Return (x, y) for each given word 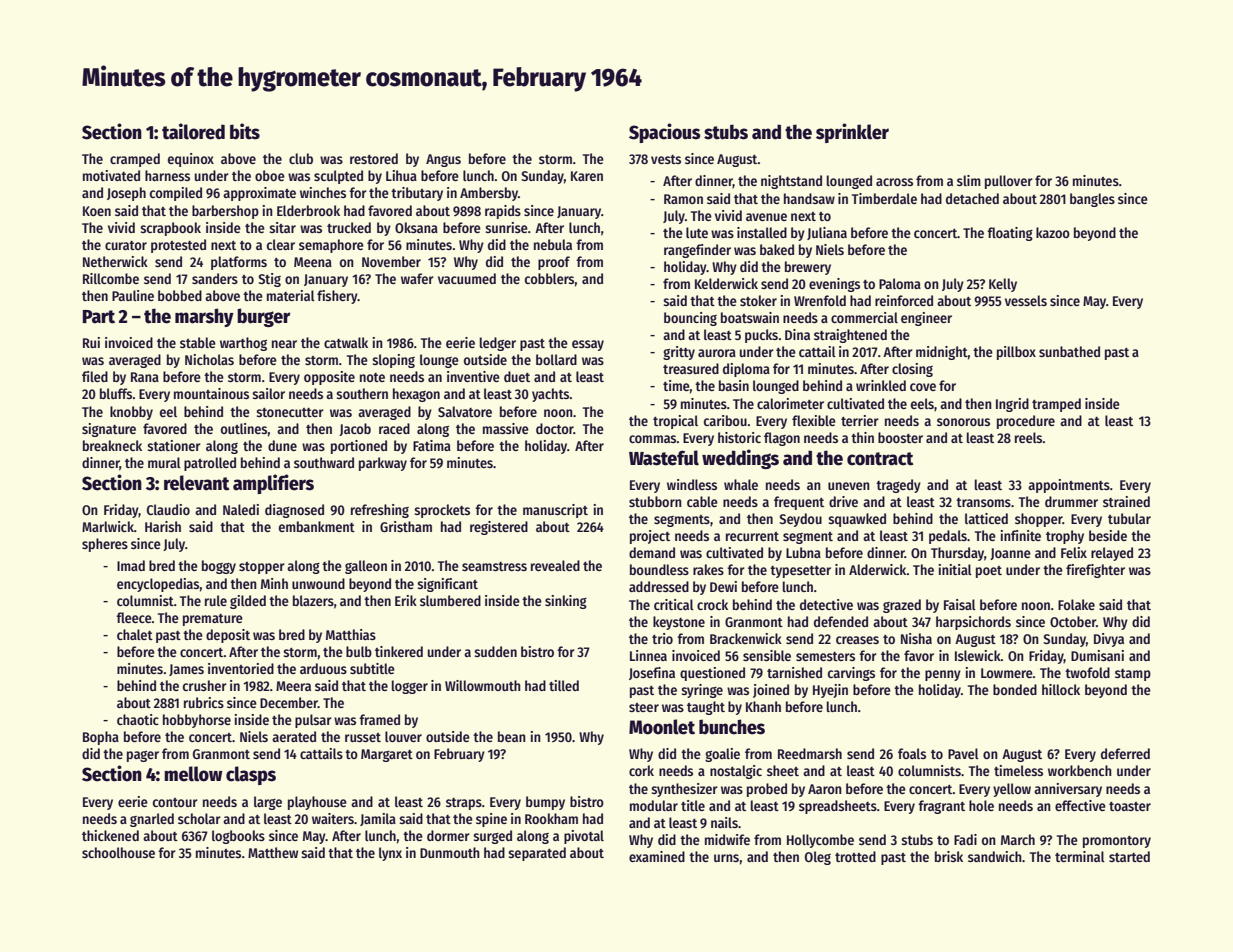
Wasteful (664, 458)
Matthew (273, 852)
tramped (1056, 405)
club (301, 158)
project (650, 537)
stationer (174, 445)
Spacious (665, 133)
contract (880, 459)
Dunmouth (450, 852)
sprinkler (852, 133)
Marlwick (108, 526)
